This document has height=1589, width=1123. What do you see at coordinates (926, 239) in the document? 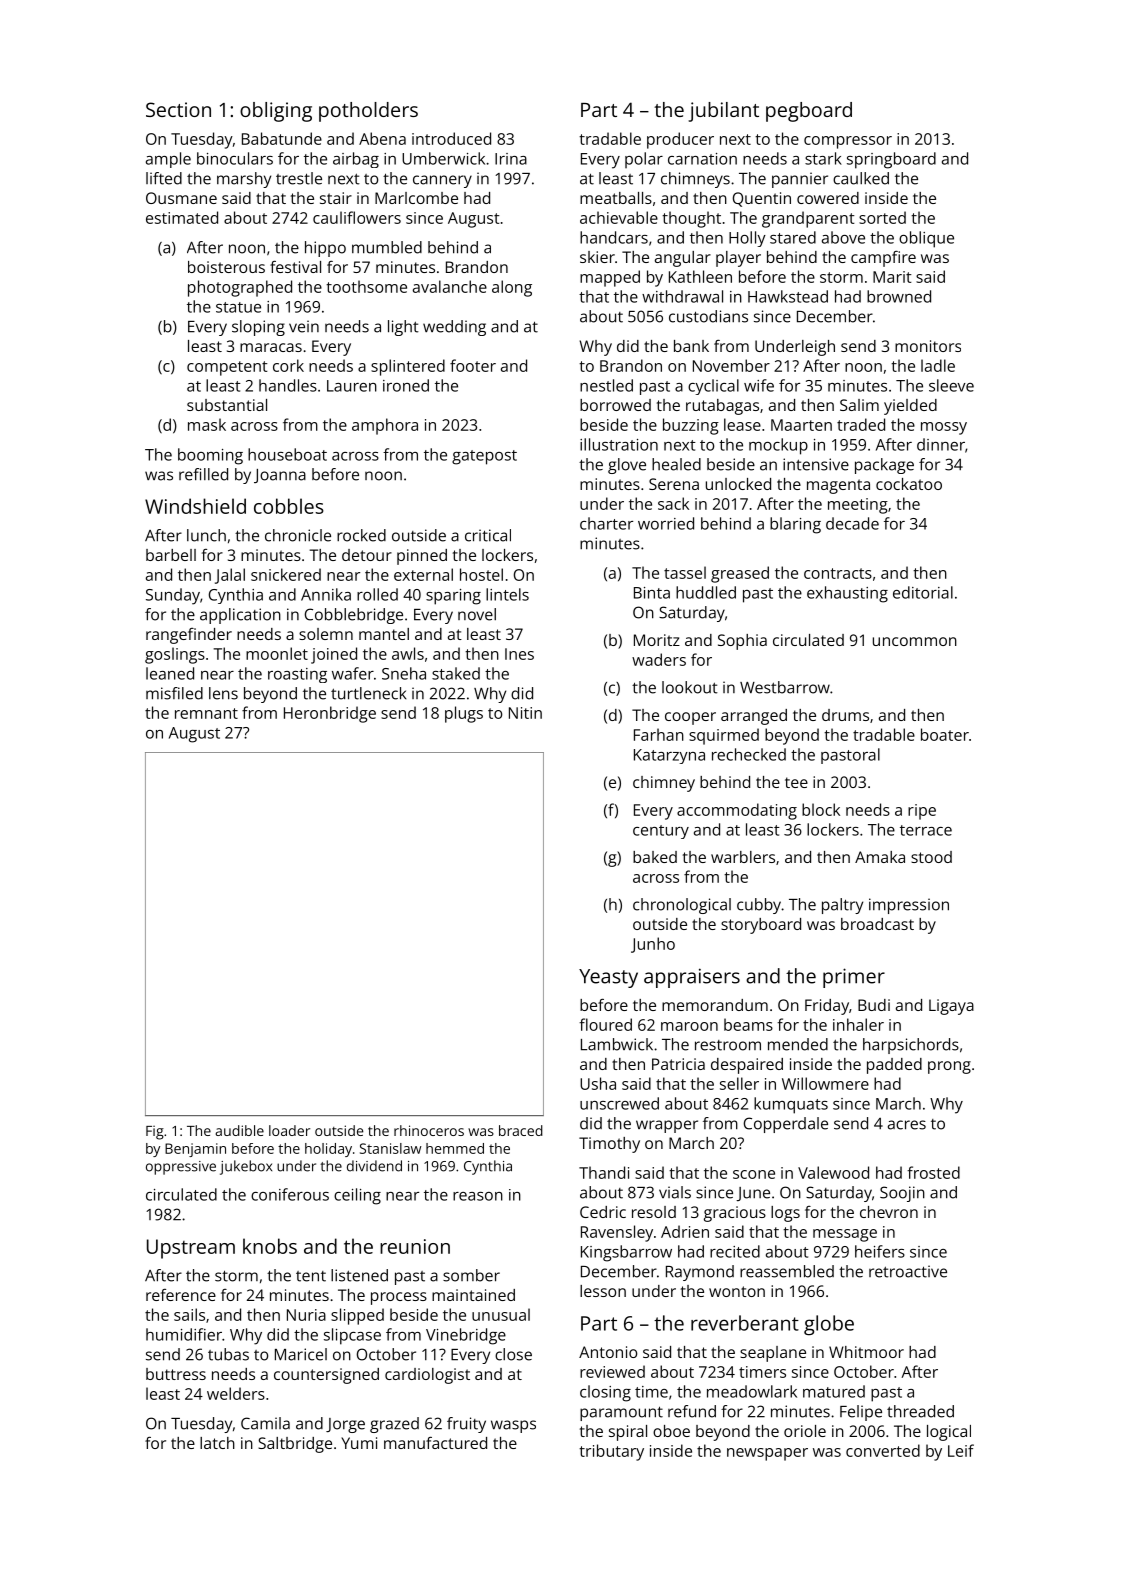
I see `oblique` at bounding box center [926, 239].
